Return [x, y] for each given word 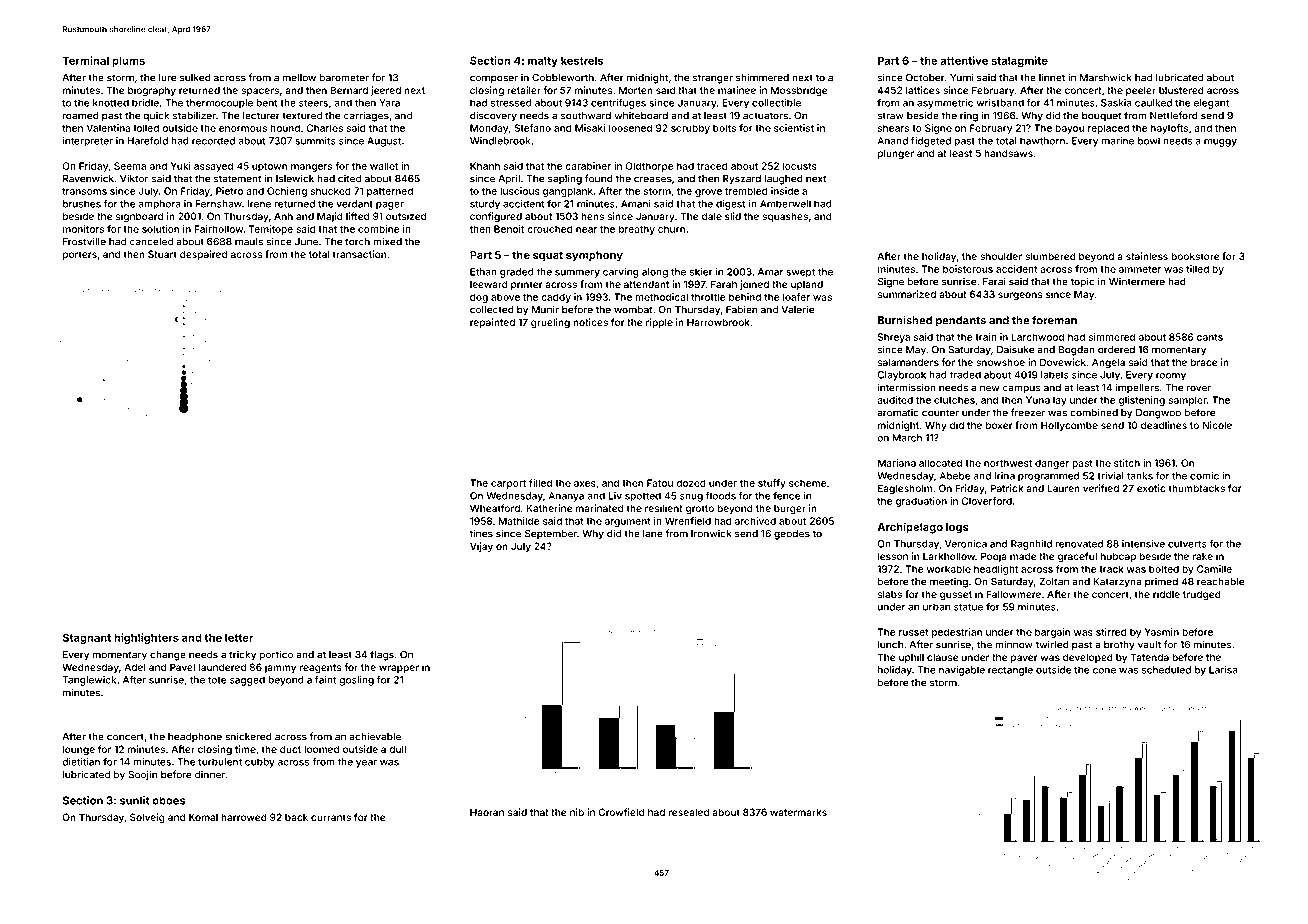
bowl [1149, 141]
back [296, 817]
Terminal [85, 60]
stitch [1127, 463]
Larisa [1223, 670]
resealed [689, 812]
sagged [247, 681]
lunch [890, 645]
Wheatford [495, 508]
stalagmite [1019, 61]
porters [80, 255]
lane [653, 534]
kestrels [582, 60]
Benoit [509, 229]
